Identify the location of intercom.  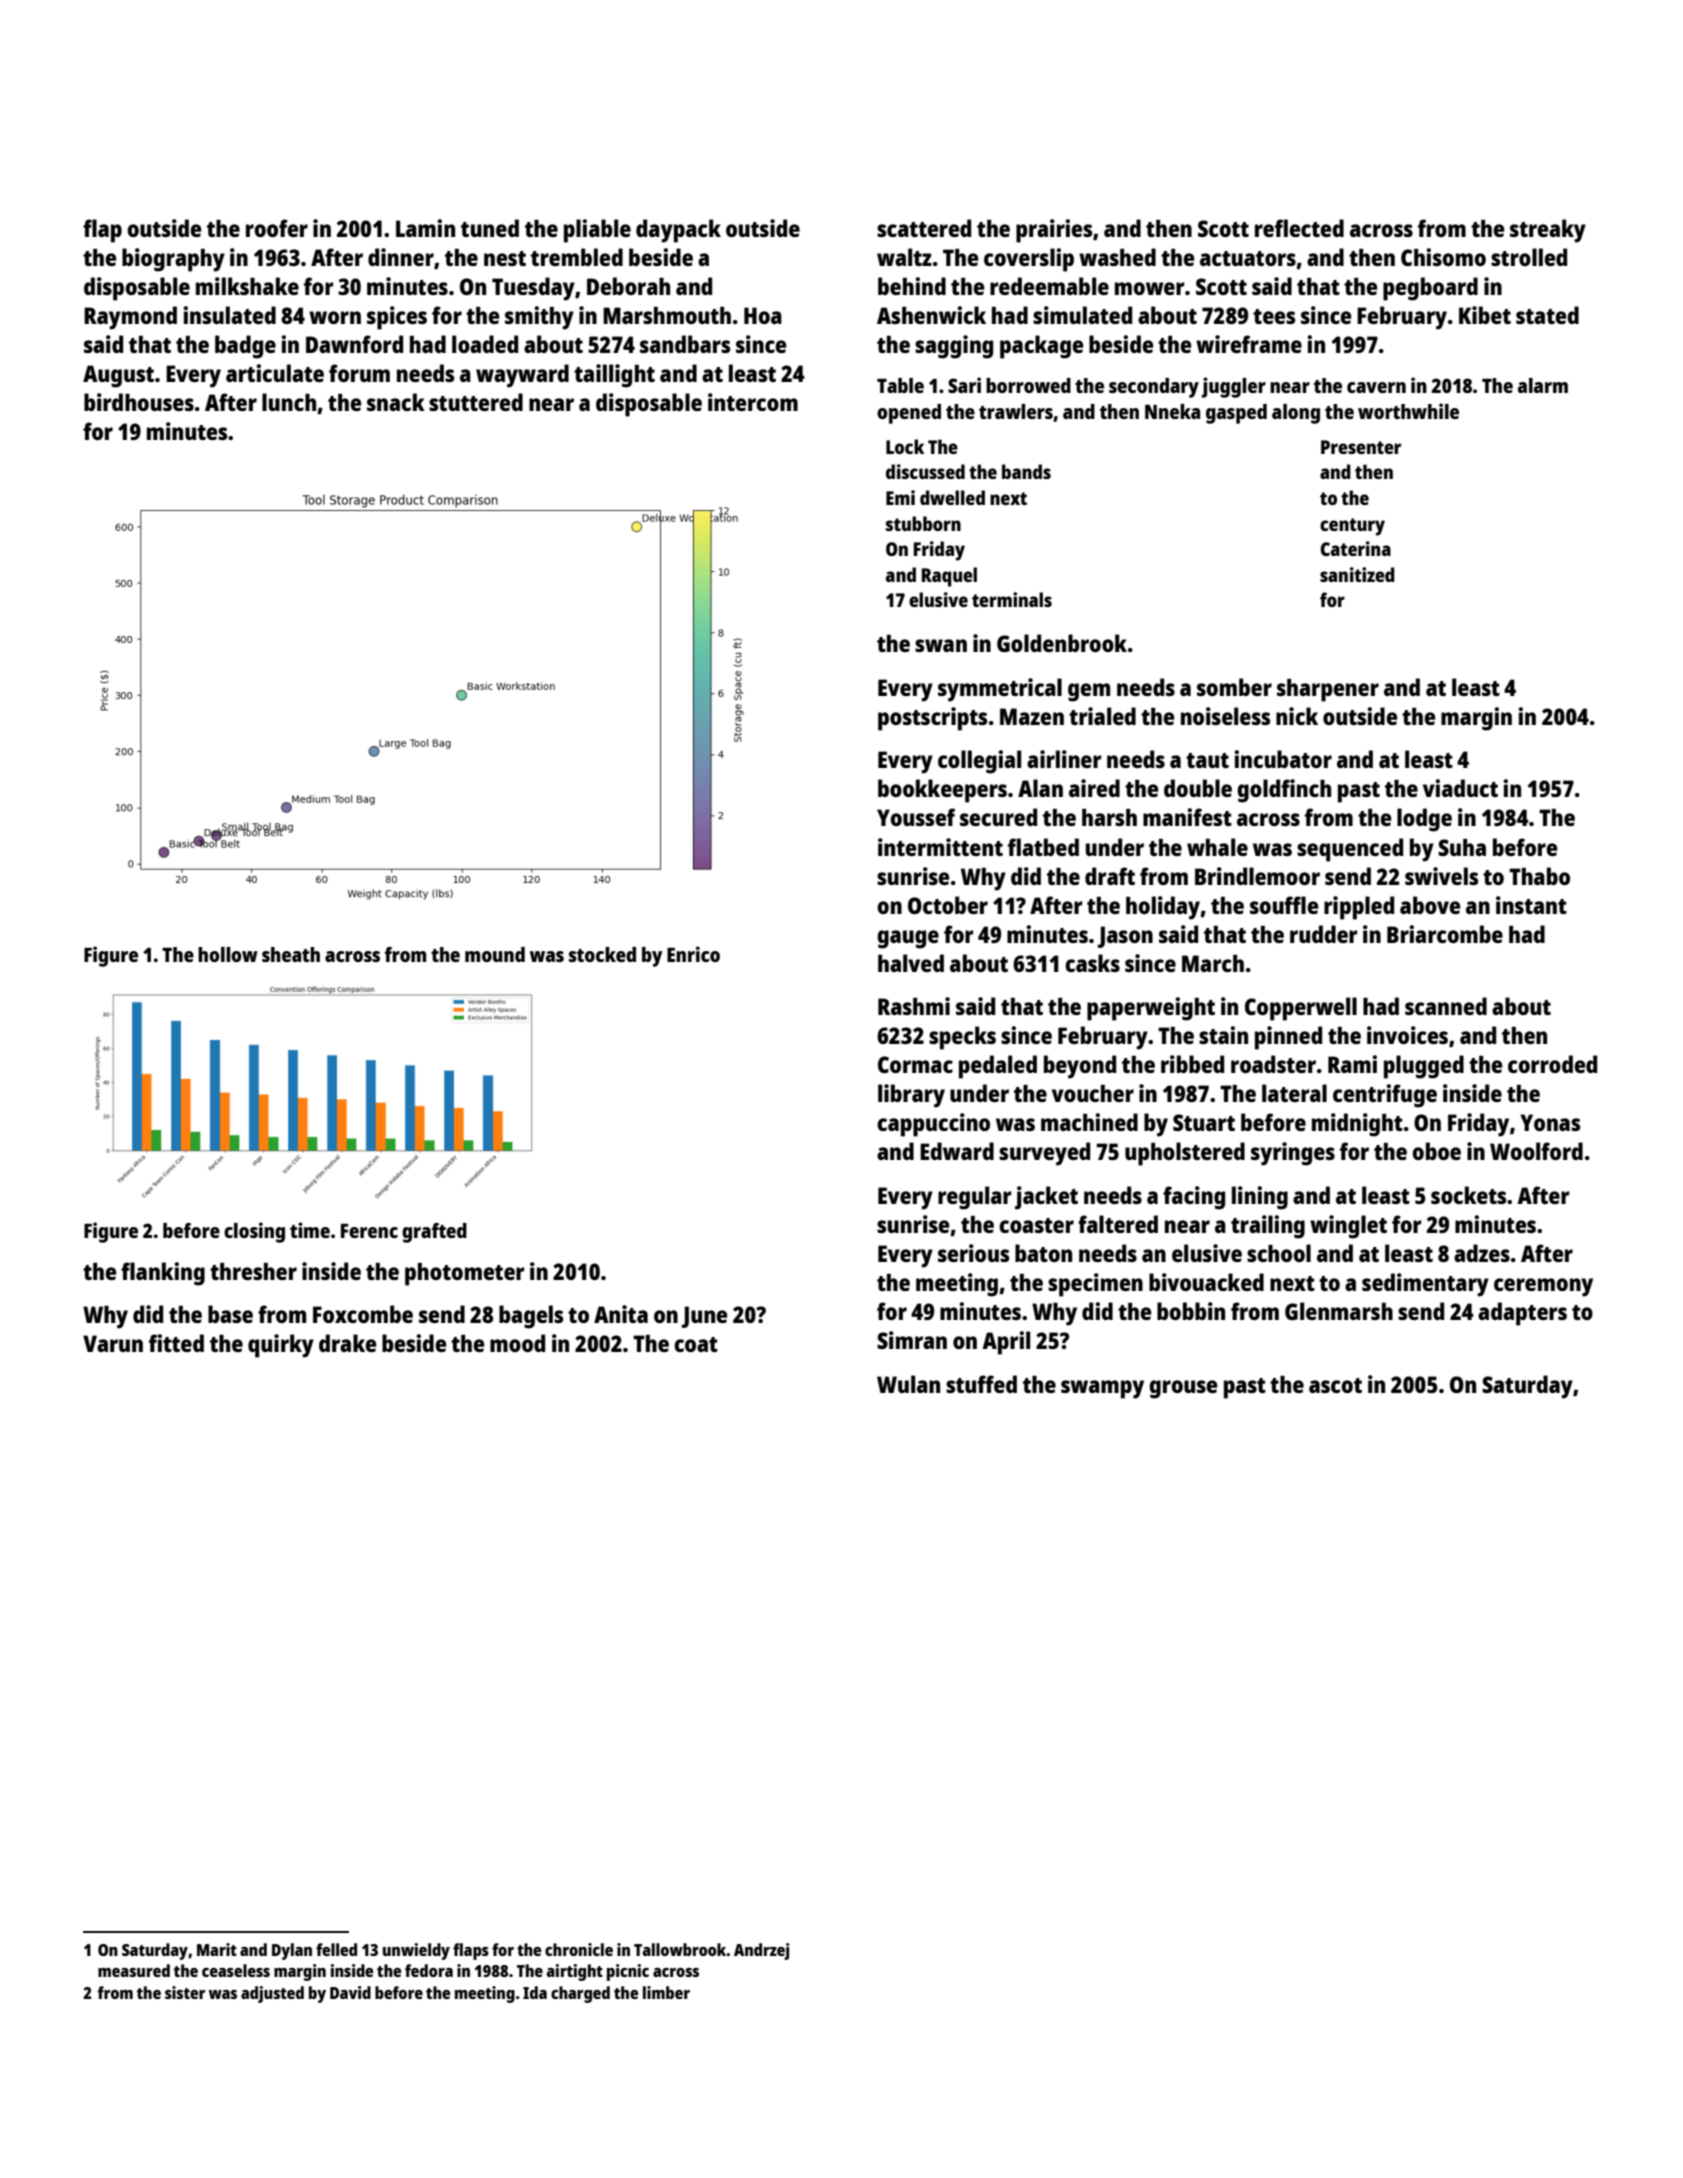
(753, 402).
